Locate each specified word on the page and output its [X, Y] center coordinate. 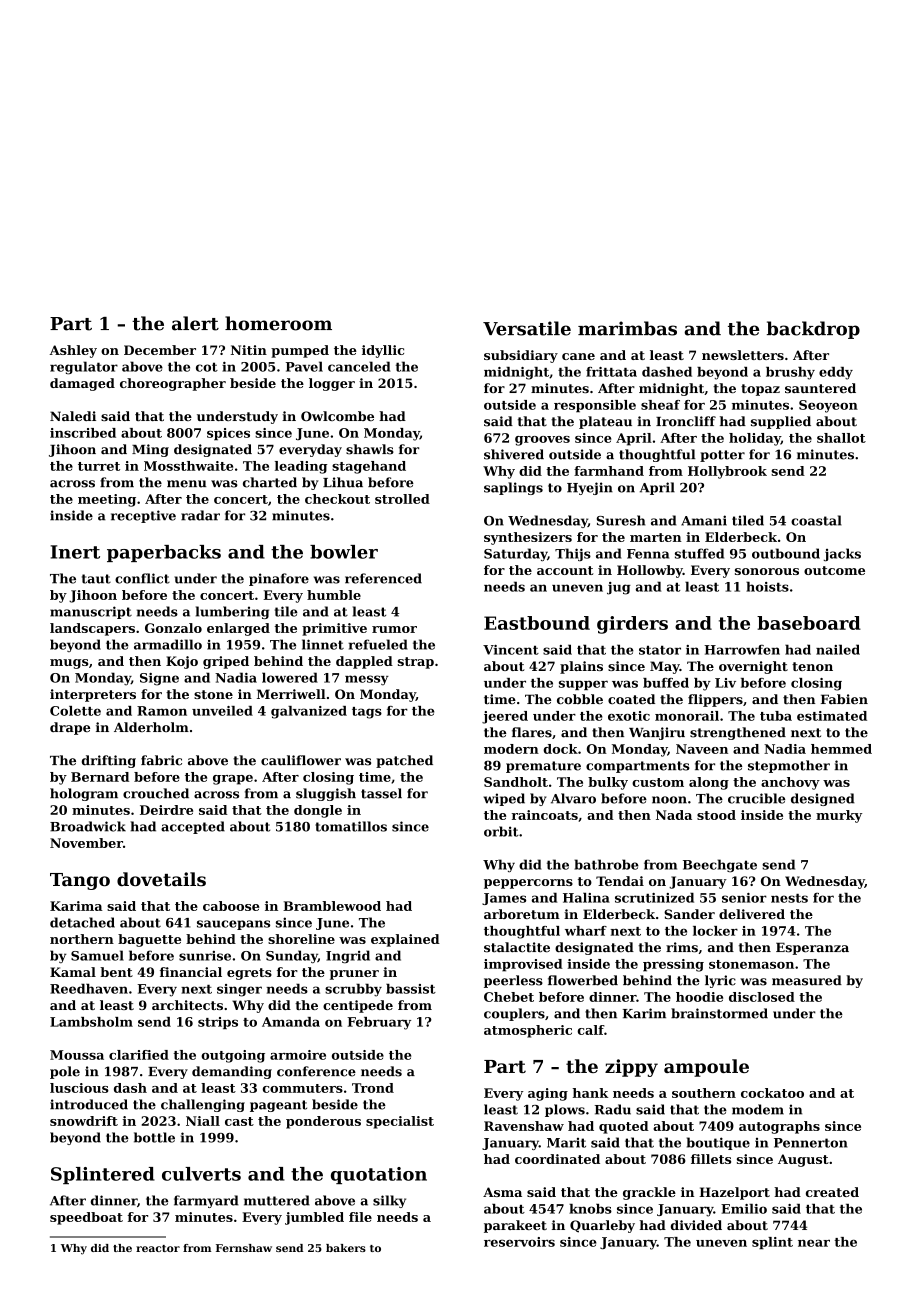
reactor [158, 1248]
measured [807, 980]
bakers [346, 1248]
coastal [816, 520]
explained [405, 940]
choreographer [173, 384]
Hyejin [590, 488]
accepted [193, 827]
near [814, 1243]
